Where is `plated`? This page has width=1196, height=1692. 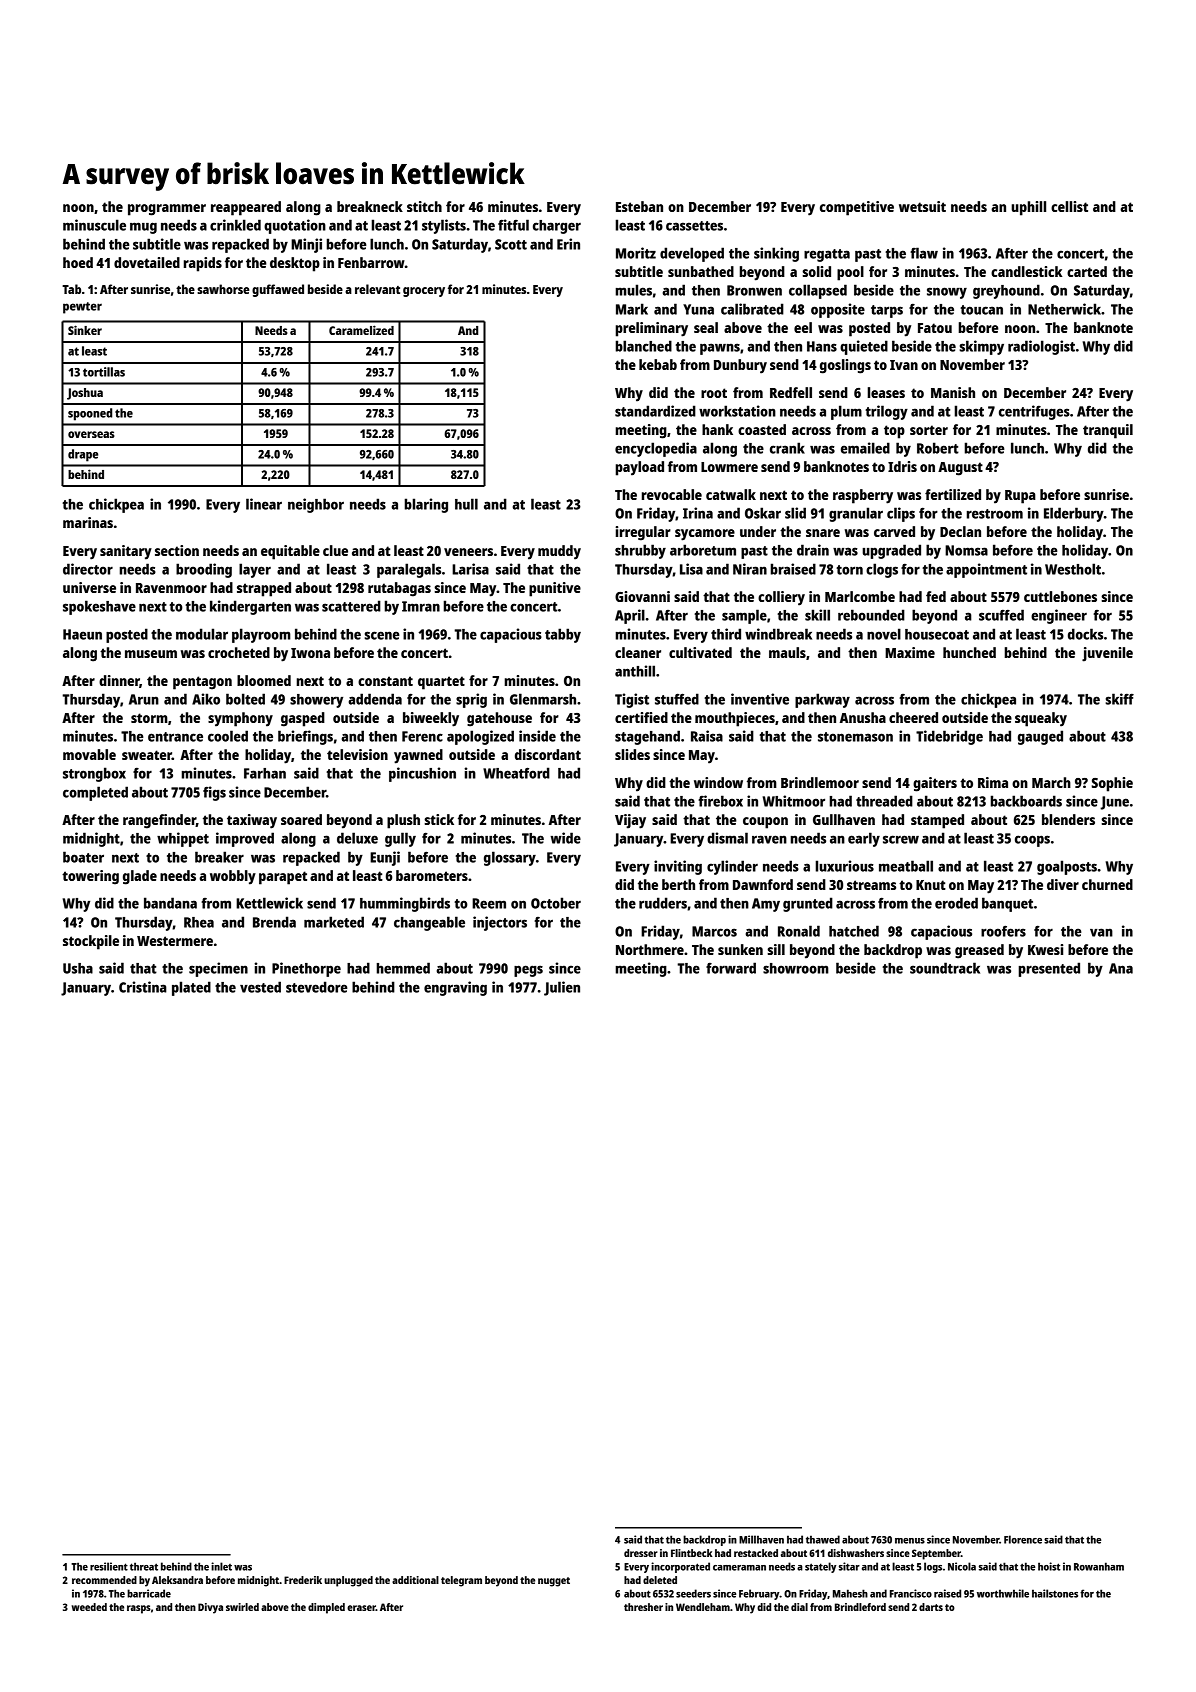
plated is located at coordinates (191, 988).
